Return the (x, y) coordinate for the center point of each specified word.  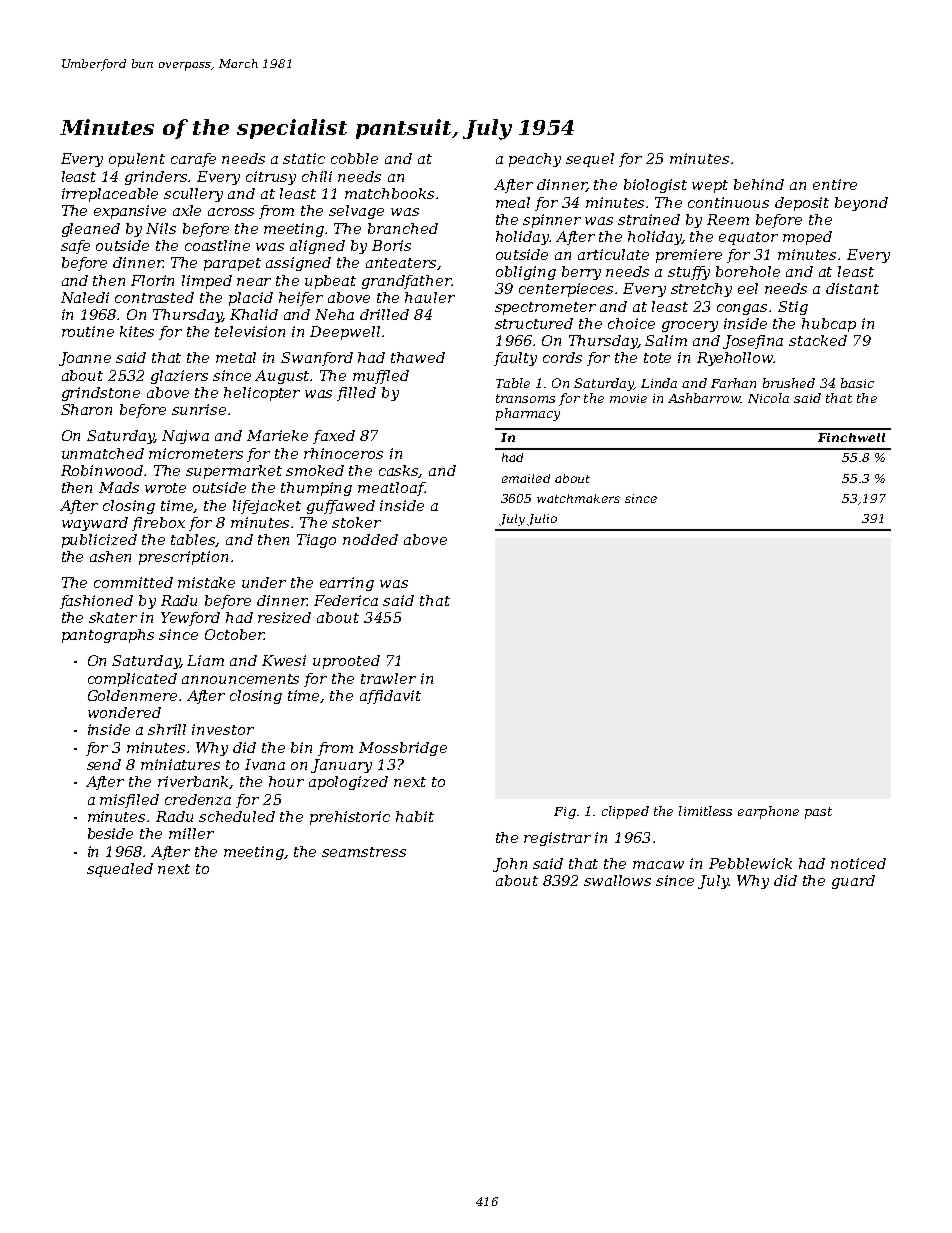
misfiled (129, 801)
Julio (542, 520)
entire (835, 184)
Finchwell (851, 437)
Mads (119, 487)
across (231, 212)
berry (581, 273)
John (510, 865)
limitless (705, 811)
